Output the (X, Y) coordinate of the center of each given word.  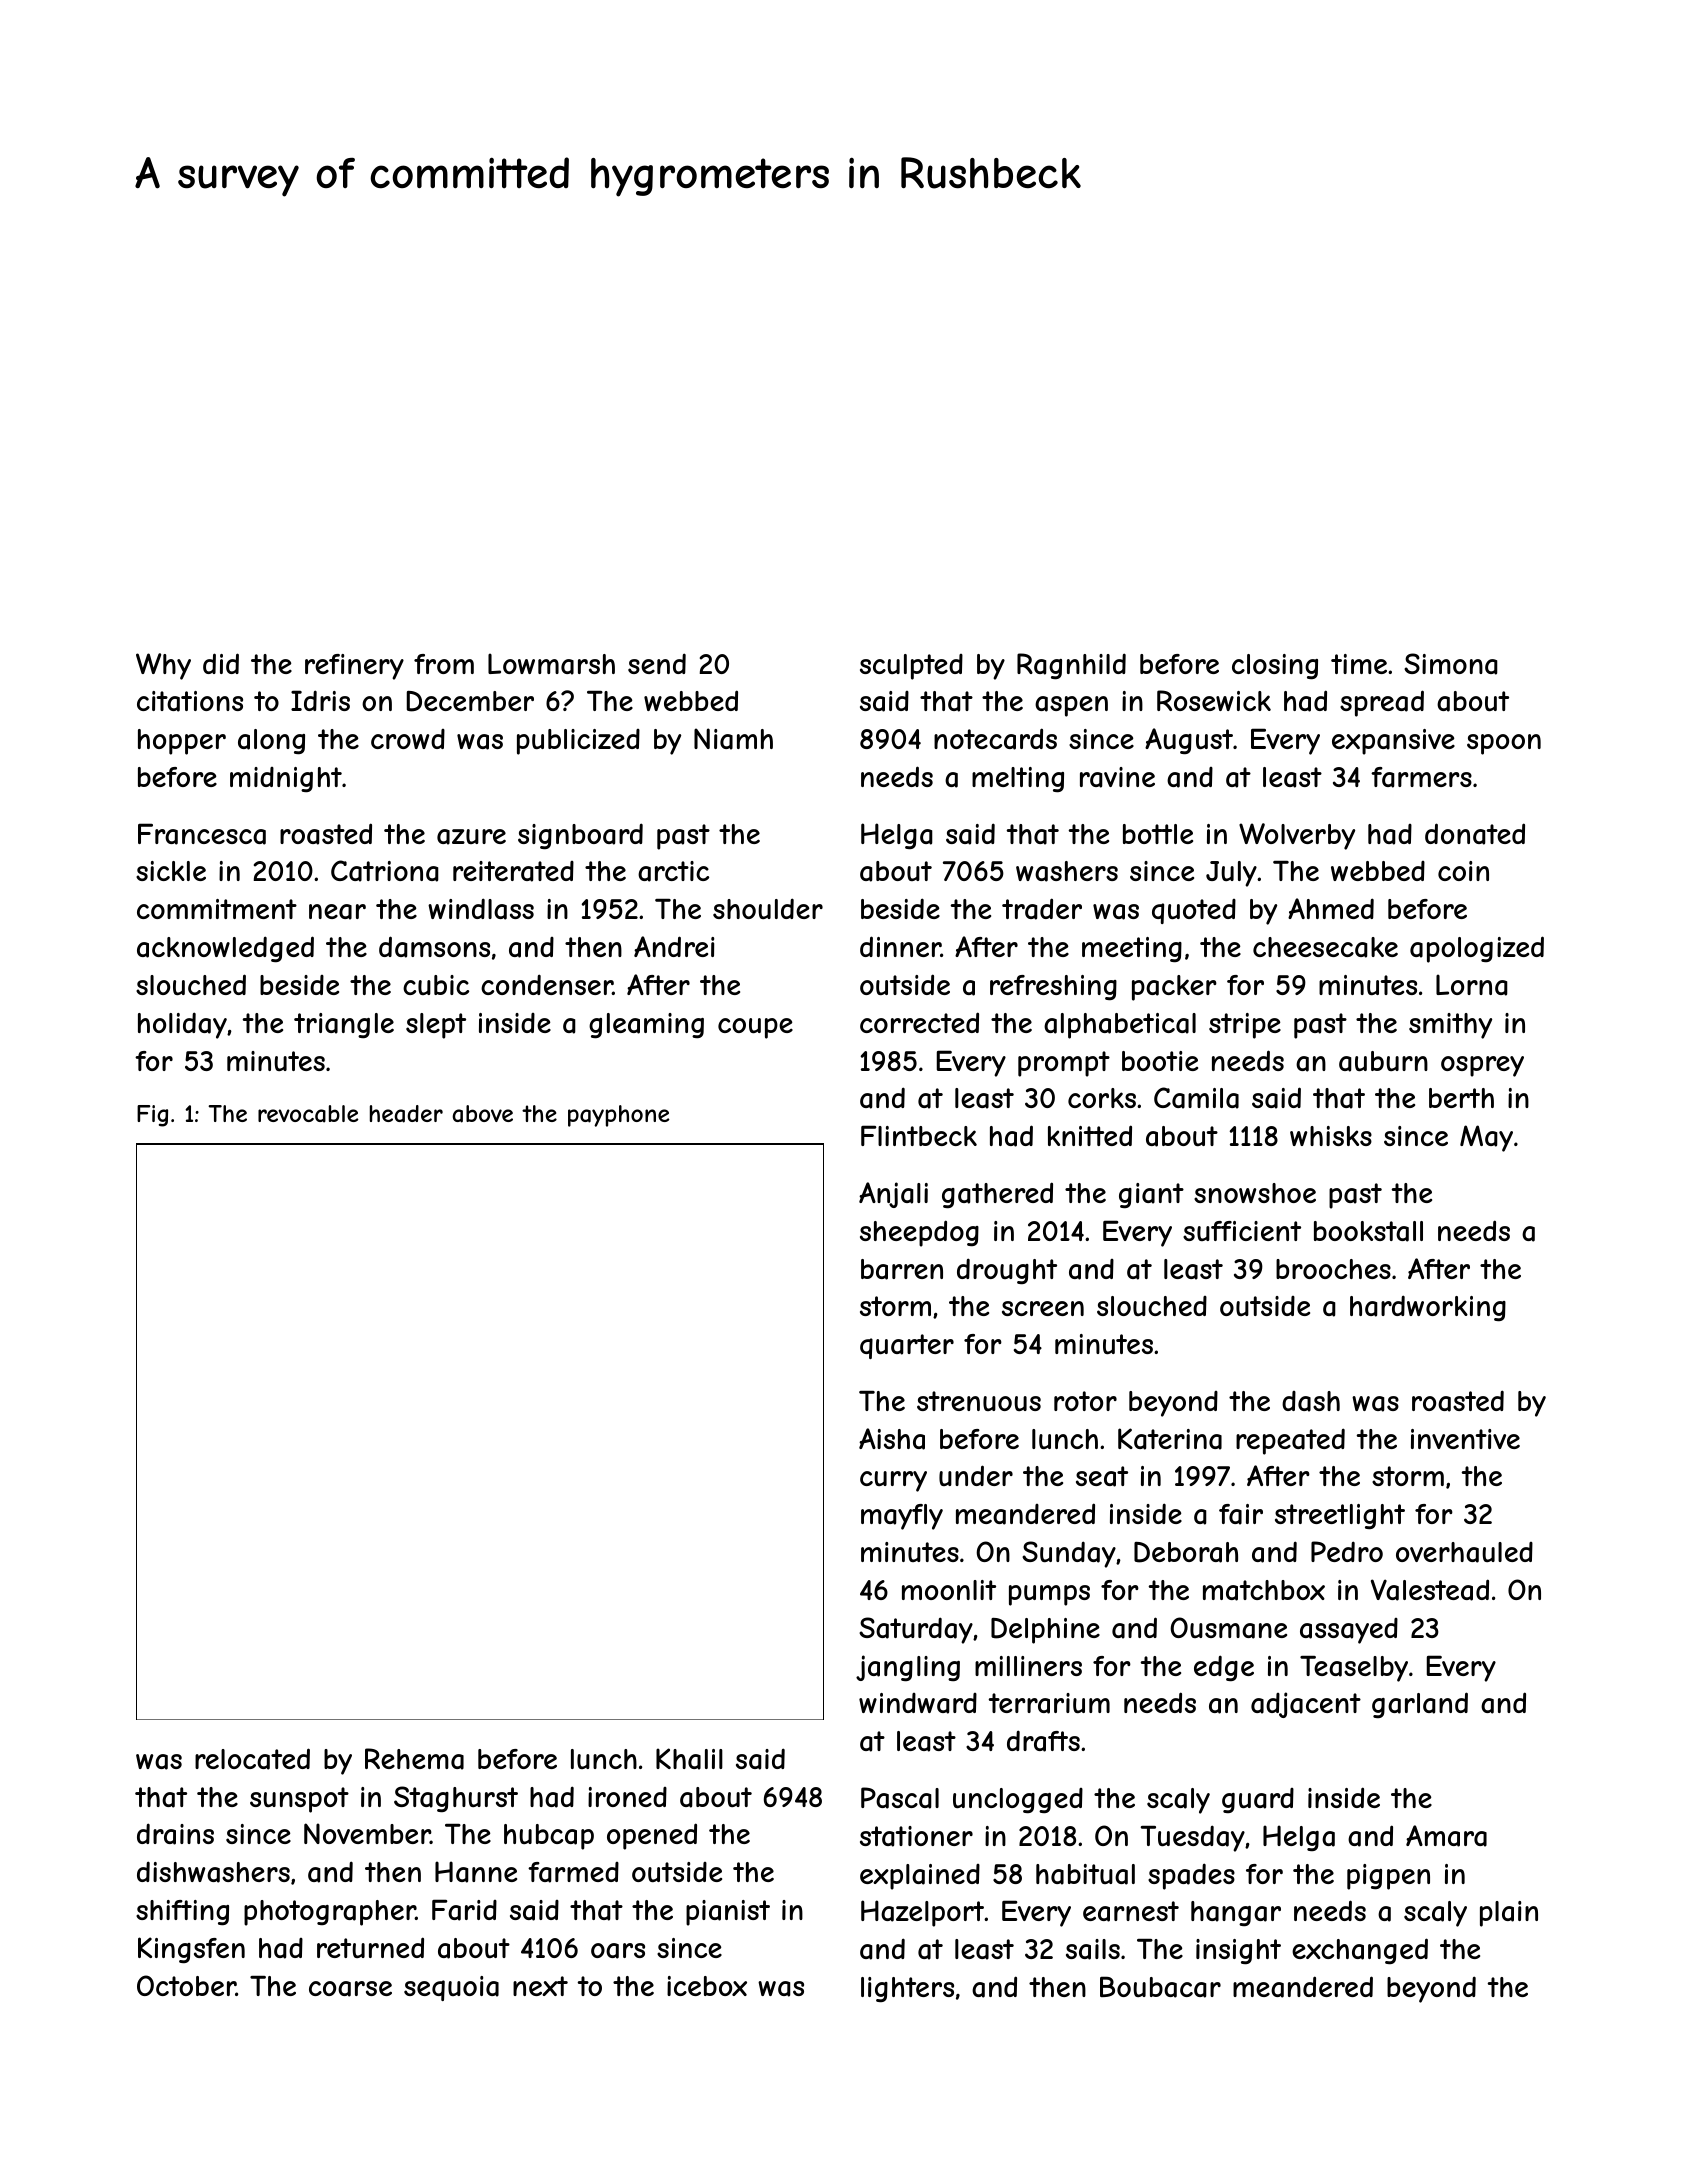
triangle (344, 1025)
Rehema (414, 1759)
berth (1461, 1098)
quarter (907, 1346)
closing (1275, 667)
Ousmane (1228, 1628)
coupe (755, 1028)
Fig (152, 1116)
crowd (408, 739)
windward (918, 1703)
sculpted (911, 667)
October (186, 1985)
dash (1311, 1401)
